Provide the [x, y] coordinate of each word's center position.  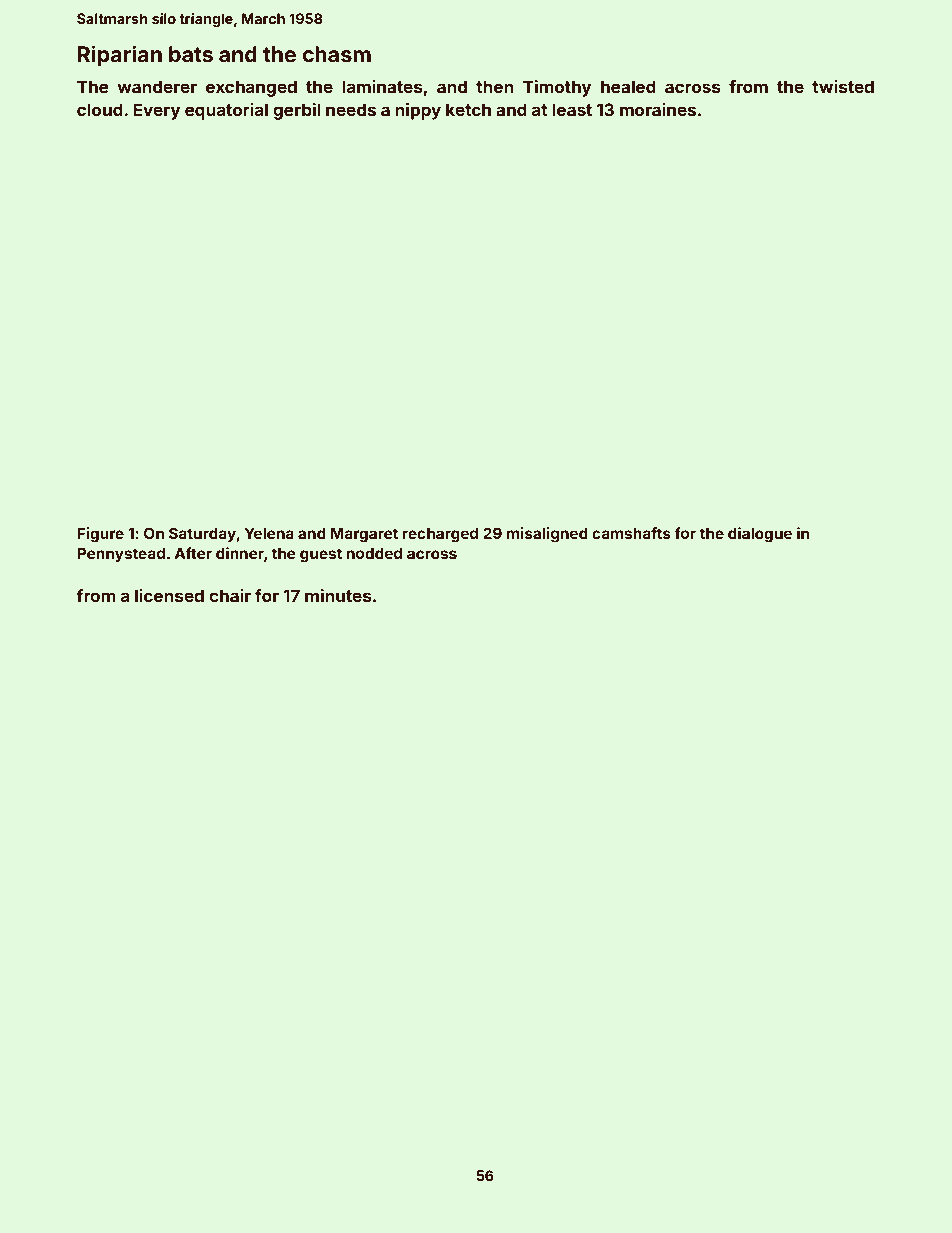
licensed [169, 595]
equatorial [226, 111]
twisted [843, 86]
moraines [658, 109]
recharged [440, 535]
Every [156, 111]
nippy [418, 111]
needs [351, 109]
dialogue [760, 535]
